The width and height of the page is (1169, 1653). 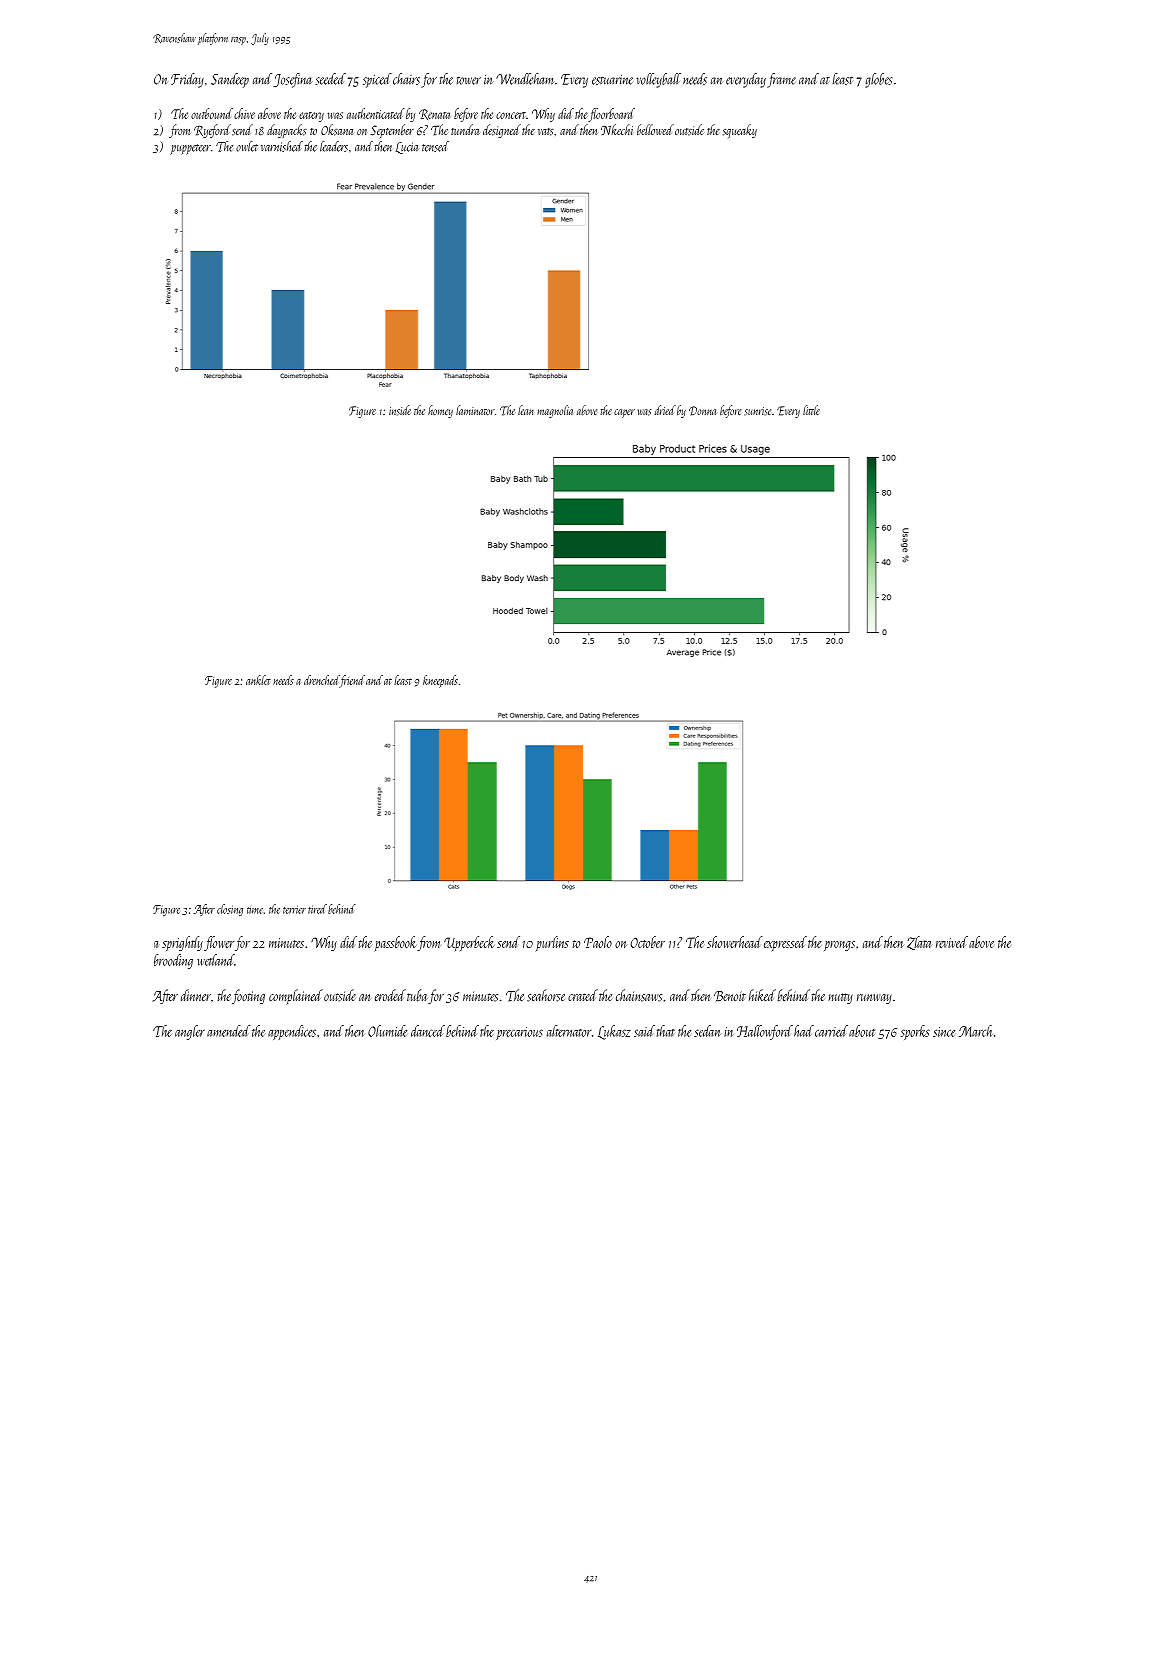 What do you see at coordinates (569, 1031) in the page?
I see `alternator` at bounding box center [569, 1031].
